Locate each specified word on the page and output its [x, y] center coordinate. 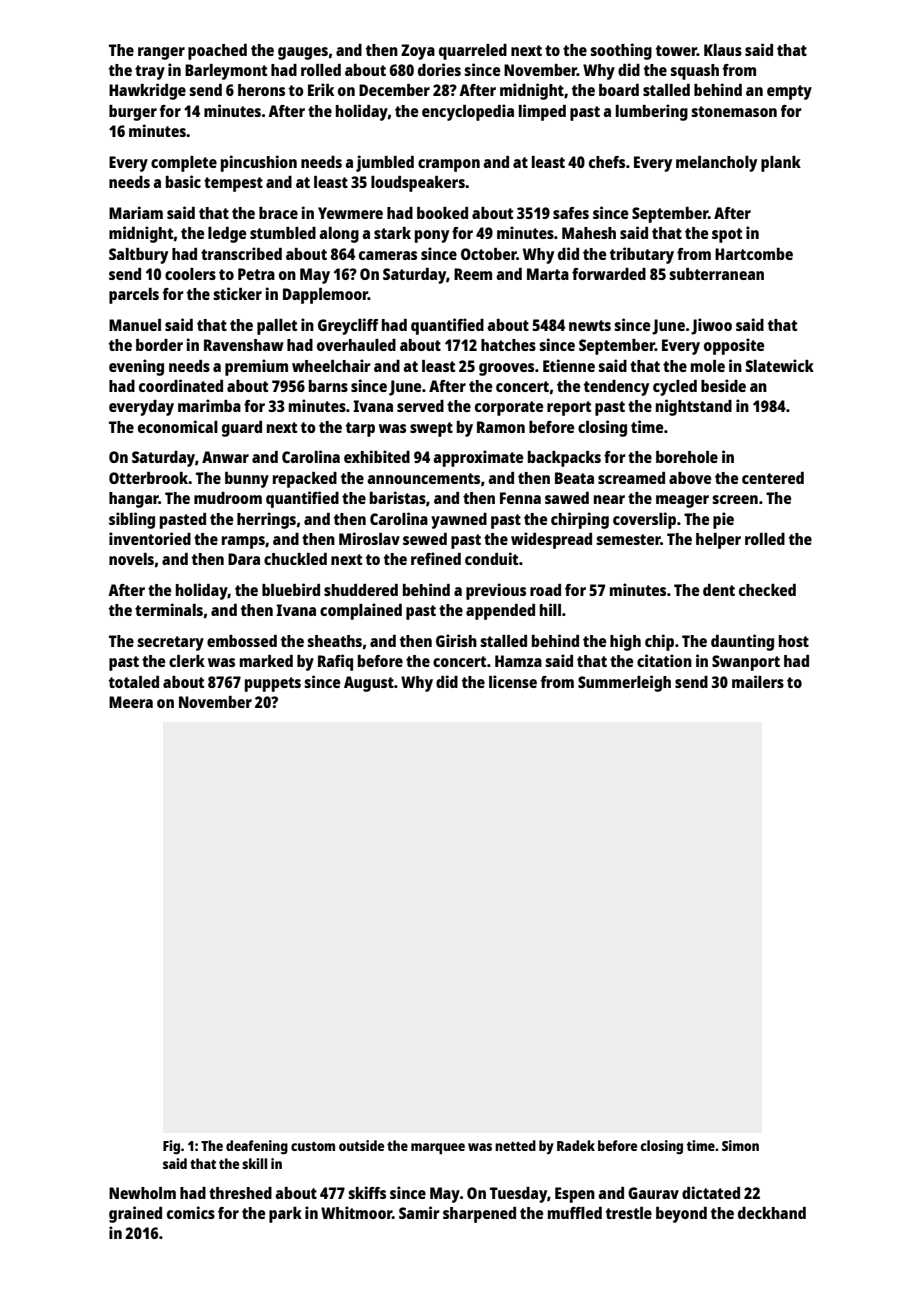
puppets [273, 684]
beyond [681, 1215]
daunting [742, 642]
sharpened [479, 1215]
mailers [758, 681]
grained [135, 1214]
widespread [551, 540]
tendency [616, 388]
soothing [621, 51]
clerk [187, 661]
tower [676, 50]
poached [217, 52]
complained [361, 611]
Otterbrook [149, 478]
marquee [438, 1149]
